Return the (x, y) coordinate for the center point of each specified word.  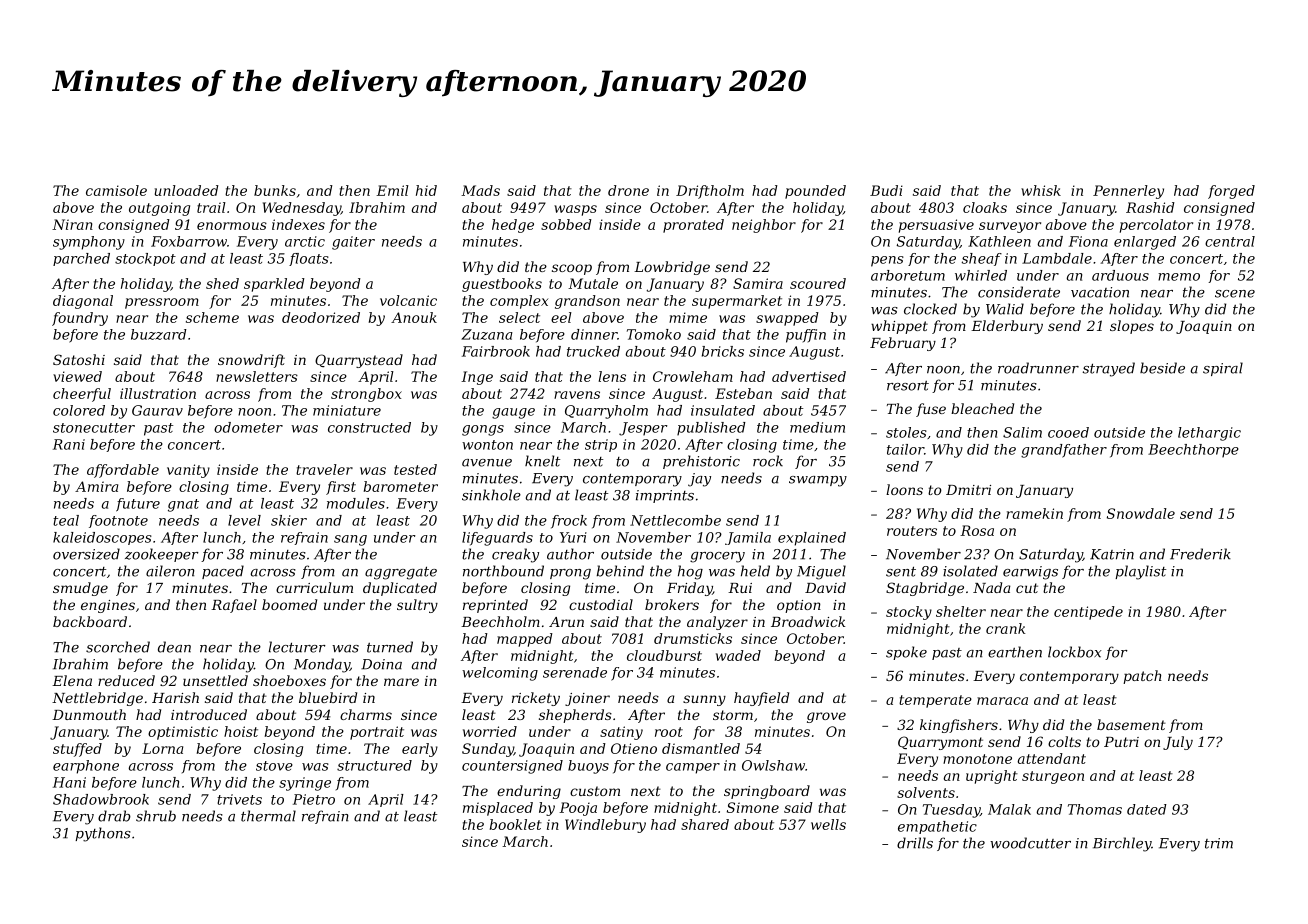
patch (1142, 677)
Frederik (1200, 554)
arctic (305, 241)
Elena (72, 680)
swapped (787, 319)
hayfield (761, 699)
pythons (103, 834)
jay (699, 480)
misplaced (498, 809)
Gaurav (157, 410)
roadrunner (1038, 368)
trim (1219, 843)
